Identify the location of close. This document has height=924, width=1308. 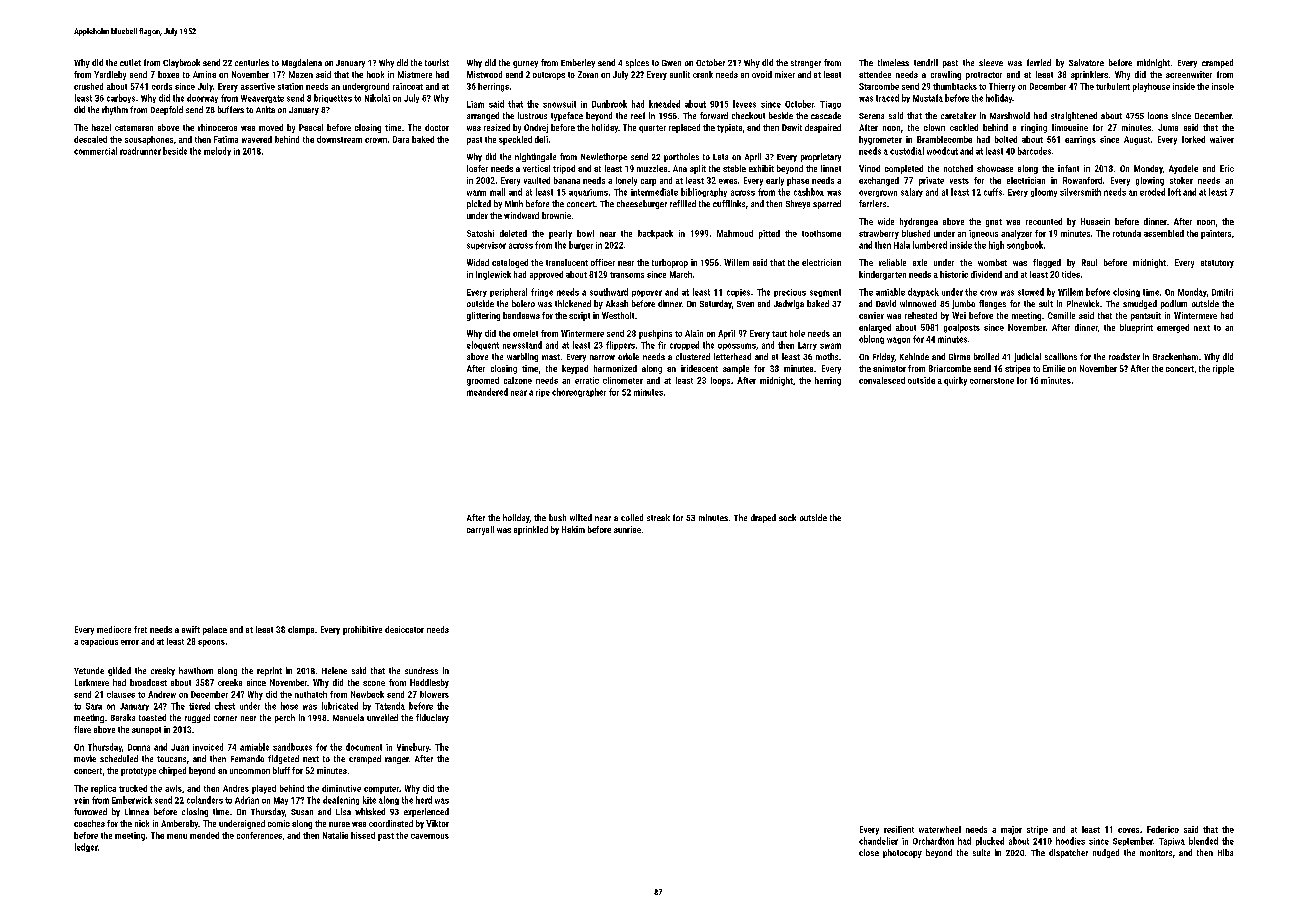
(869, 852).
